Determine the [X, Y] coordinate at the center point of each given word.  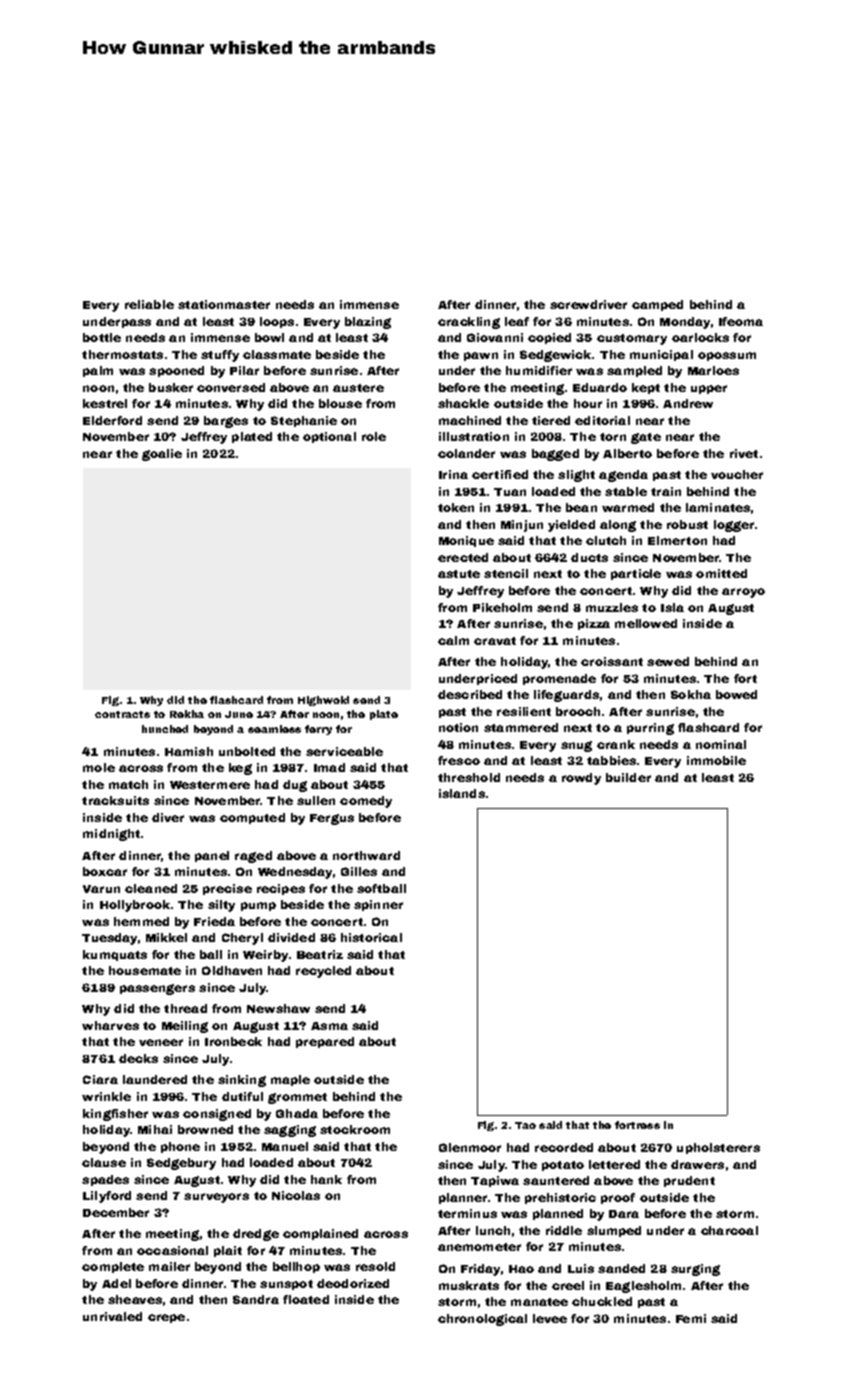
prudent [689, 1181]
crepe [166, 1318]
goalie [162, 455]
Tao [525, 1125]
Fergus [332, 819]
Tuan [510, 492]
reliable [149, 304]
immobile [716, 760]
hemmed [141, 921]
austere [358, 388]
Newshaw [278, 1008]
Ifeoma [741, 321]
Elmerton [677, 540]
